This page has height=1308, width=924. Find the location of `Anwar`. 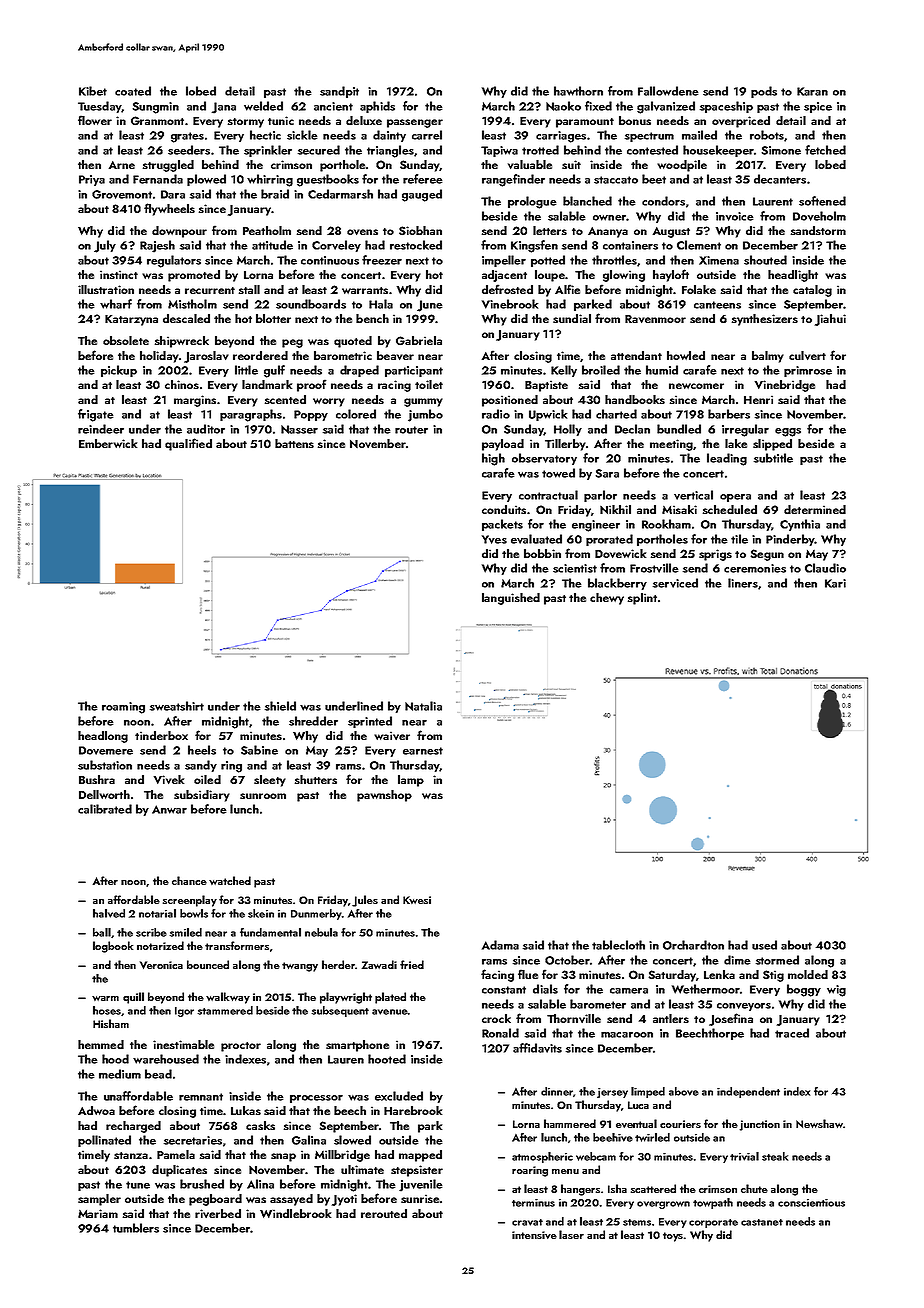

Anwar is located at coordinates (169, 809).
